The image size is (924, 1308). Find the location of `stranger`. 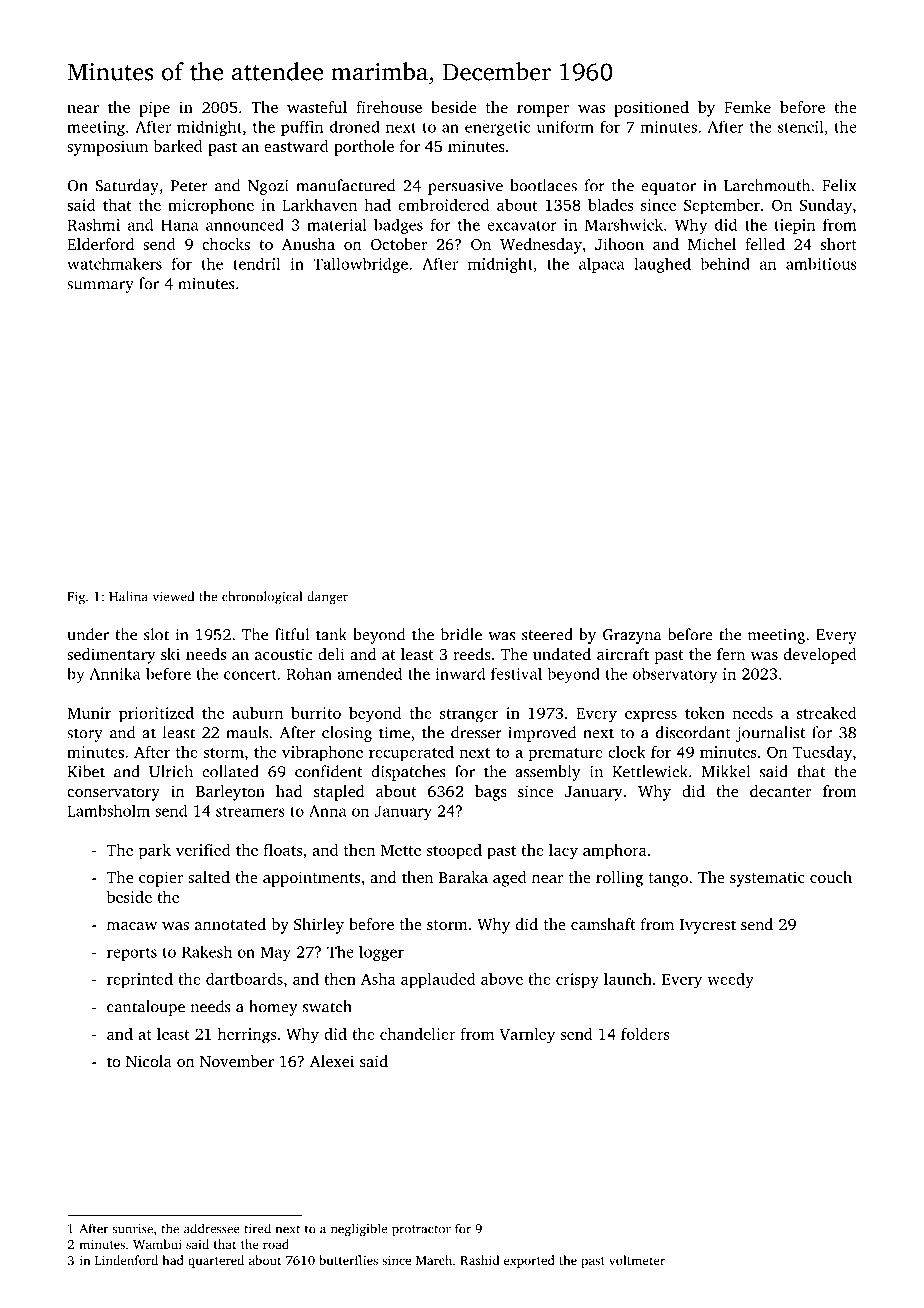

stranger is located at coordinates (469, 716).
